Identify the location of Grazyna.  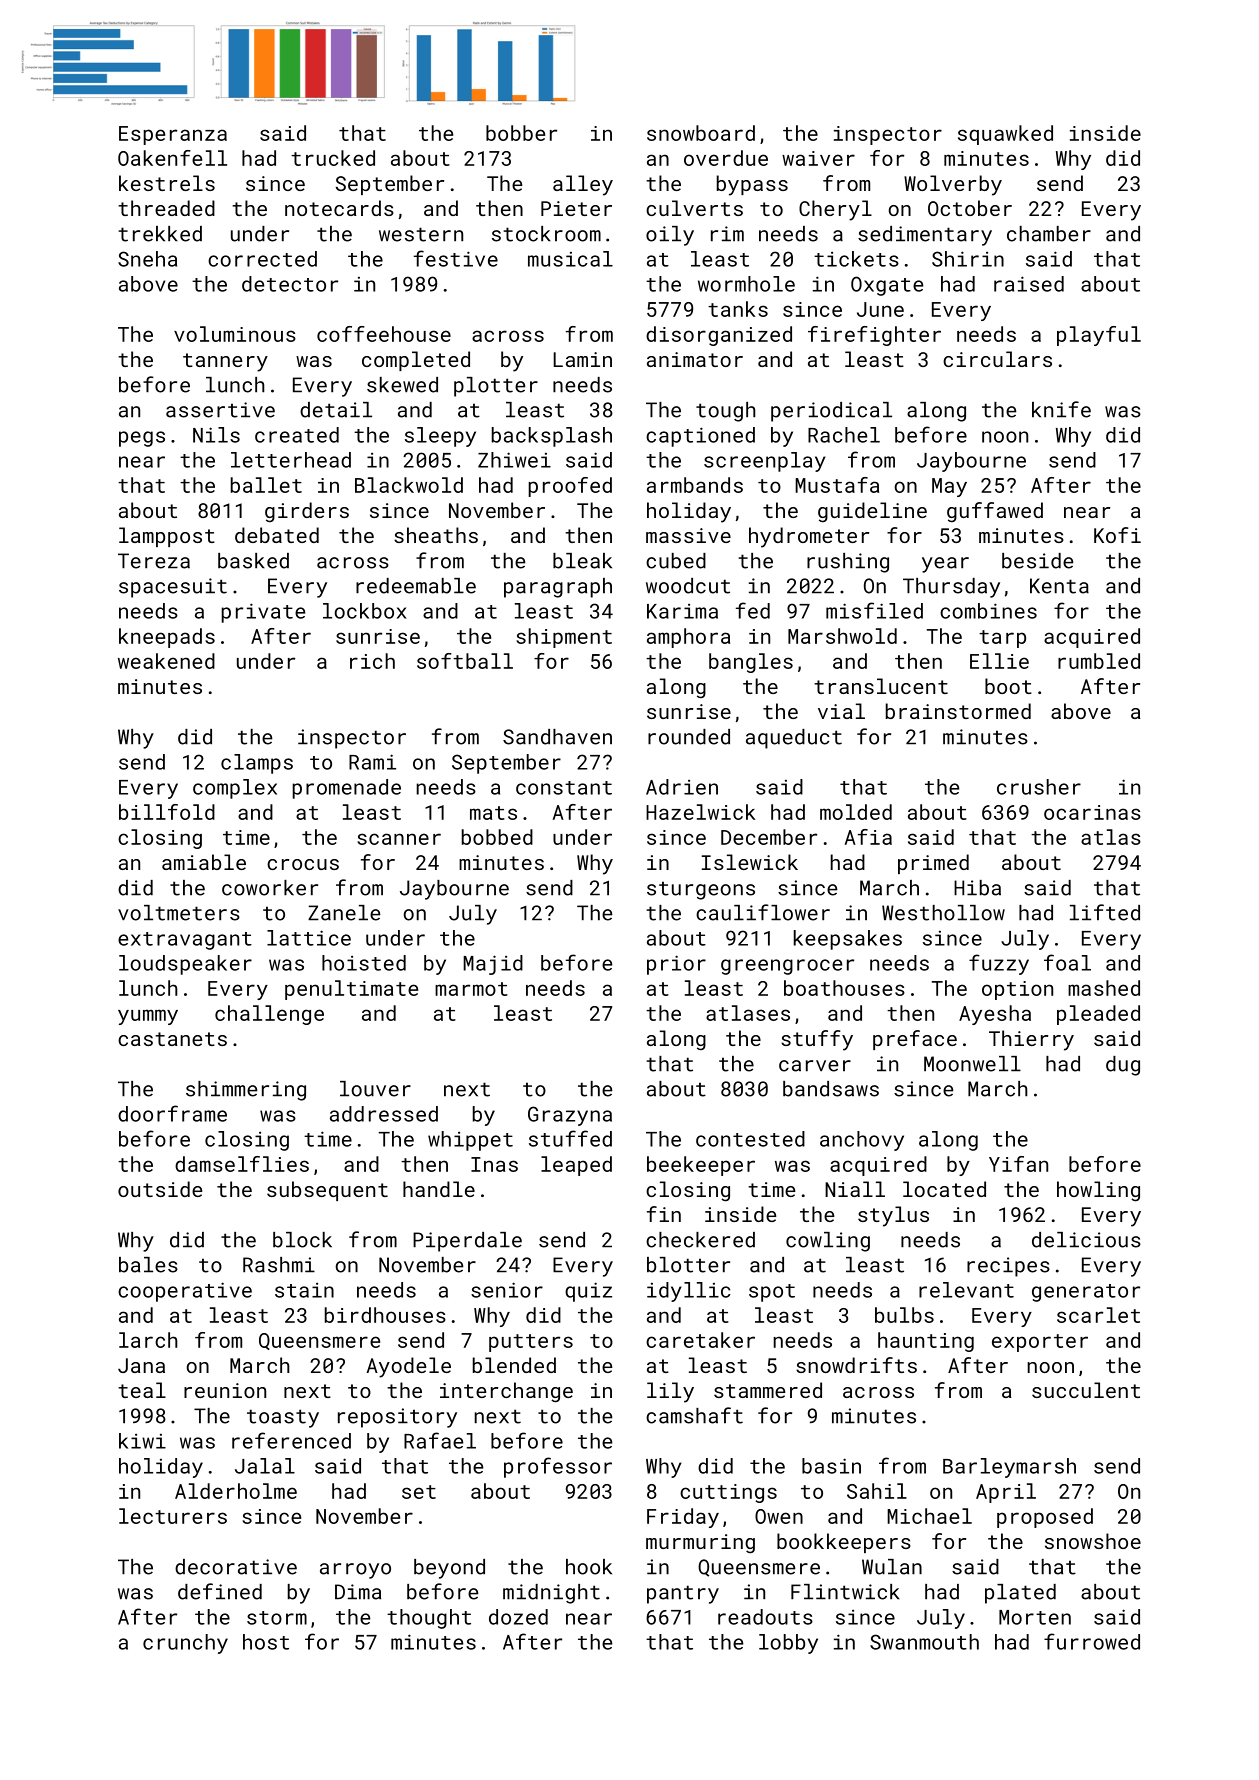
(570, 1116).
